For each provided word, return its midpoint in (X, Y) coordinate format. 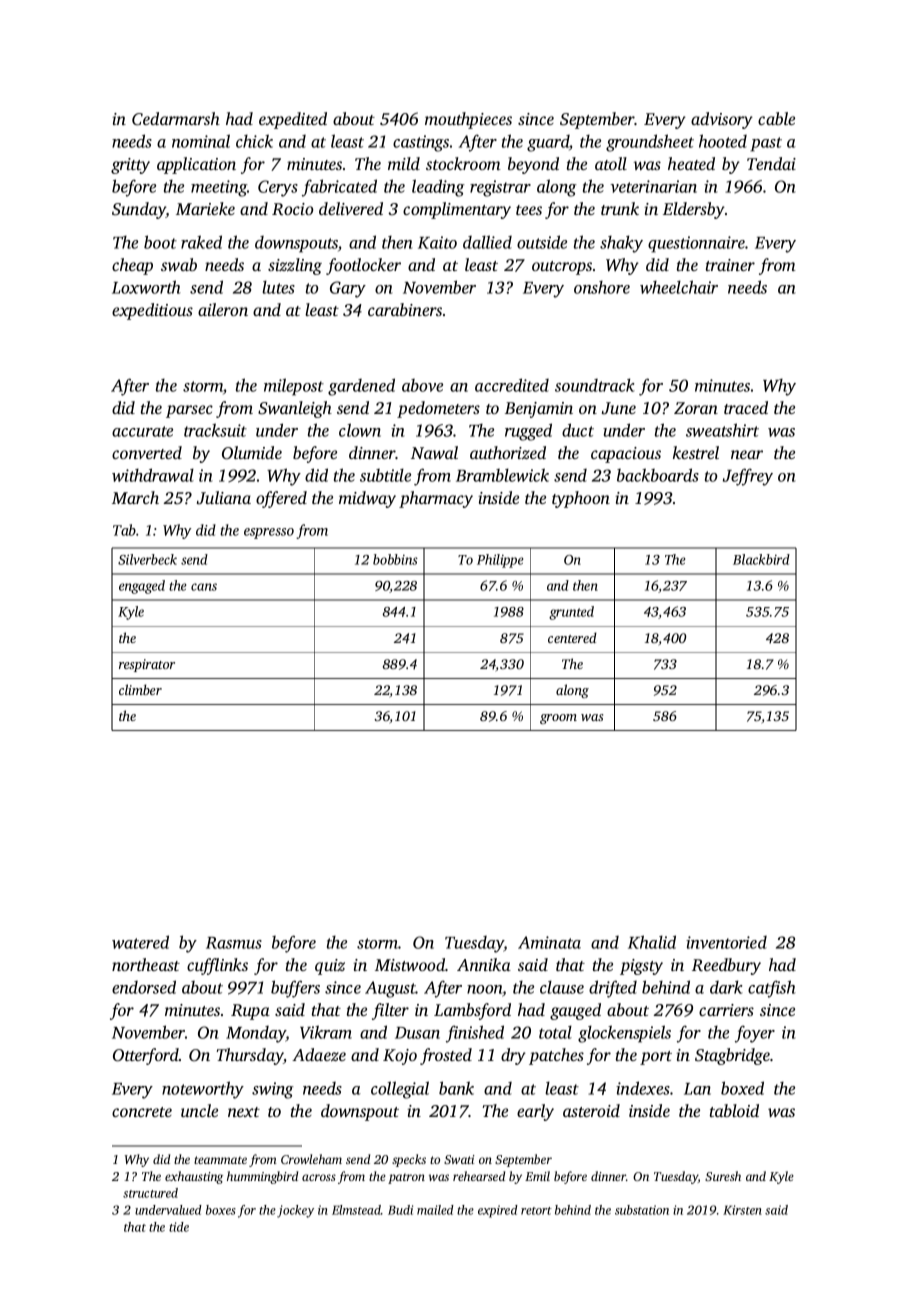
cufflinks (217, 966)
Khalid (652, 942)
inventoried (726, 942)
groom (558, 719)
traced (746, 407)
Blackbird (761, 559)
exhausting (194, 1177)
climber (140, 689)
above (422, 385)
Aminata (549, 942)
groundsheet (650, 143)
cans (204, 587)
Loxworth (146, 287)
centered (572, 637)
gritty (130, 166)
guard (548, 143)
